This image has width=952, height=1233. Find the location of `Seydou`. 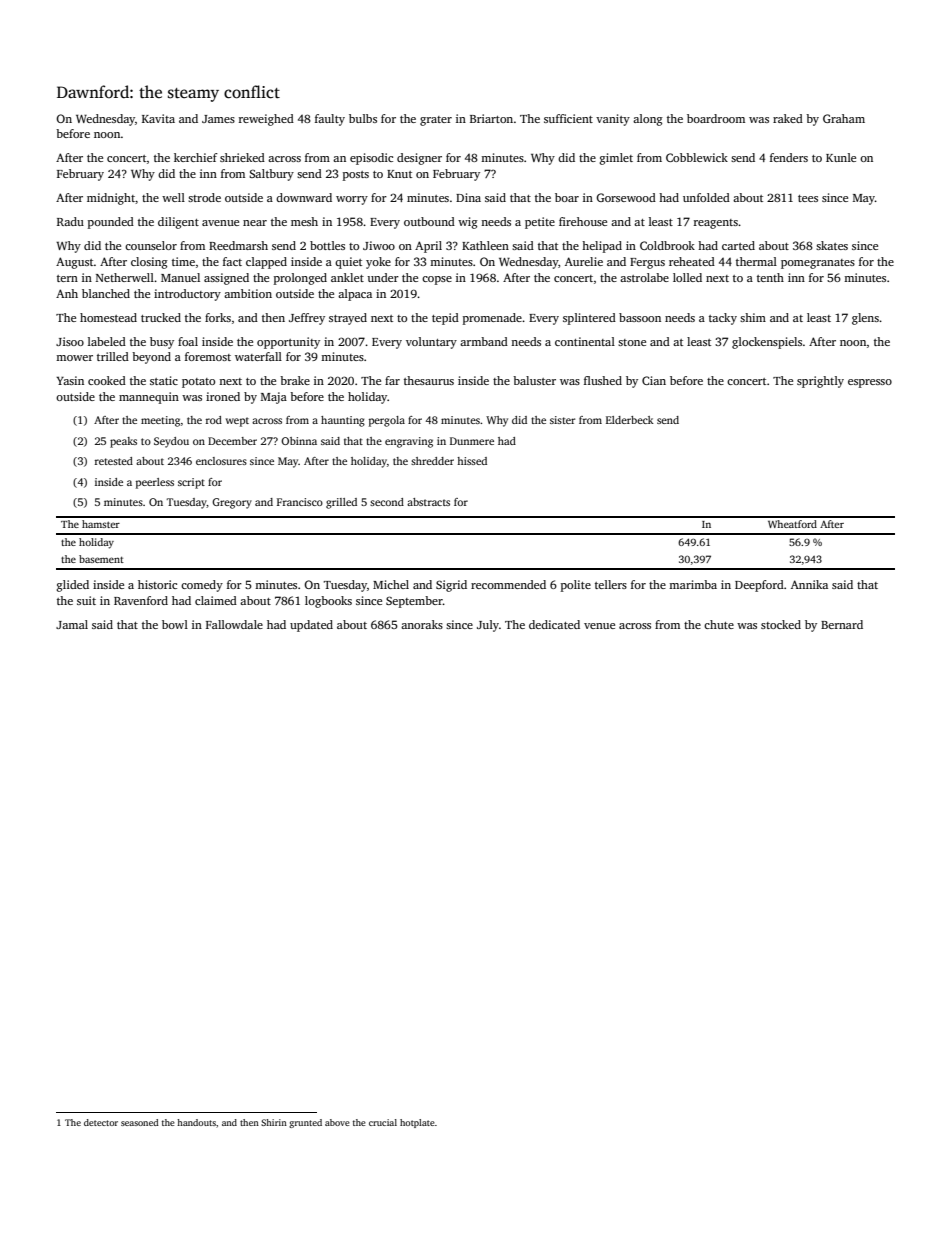

Seydou is located at coordinates (171, 442).
